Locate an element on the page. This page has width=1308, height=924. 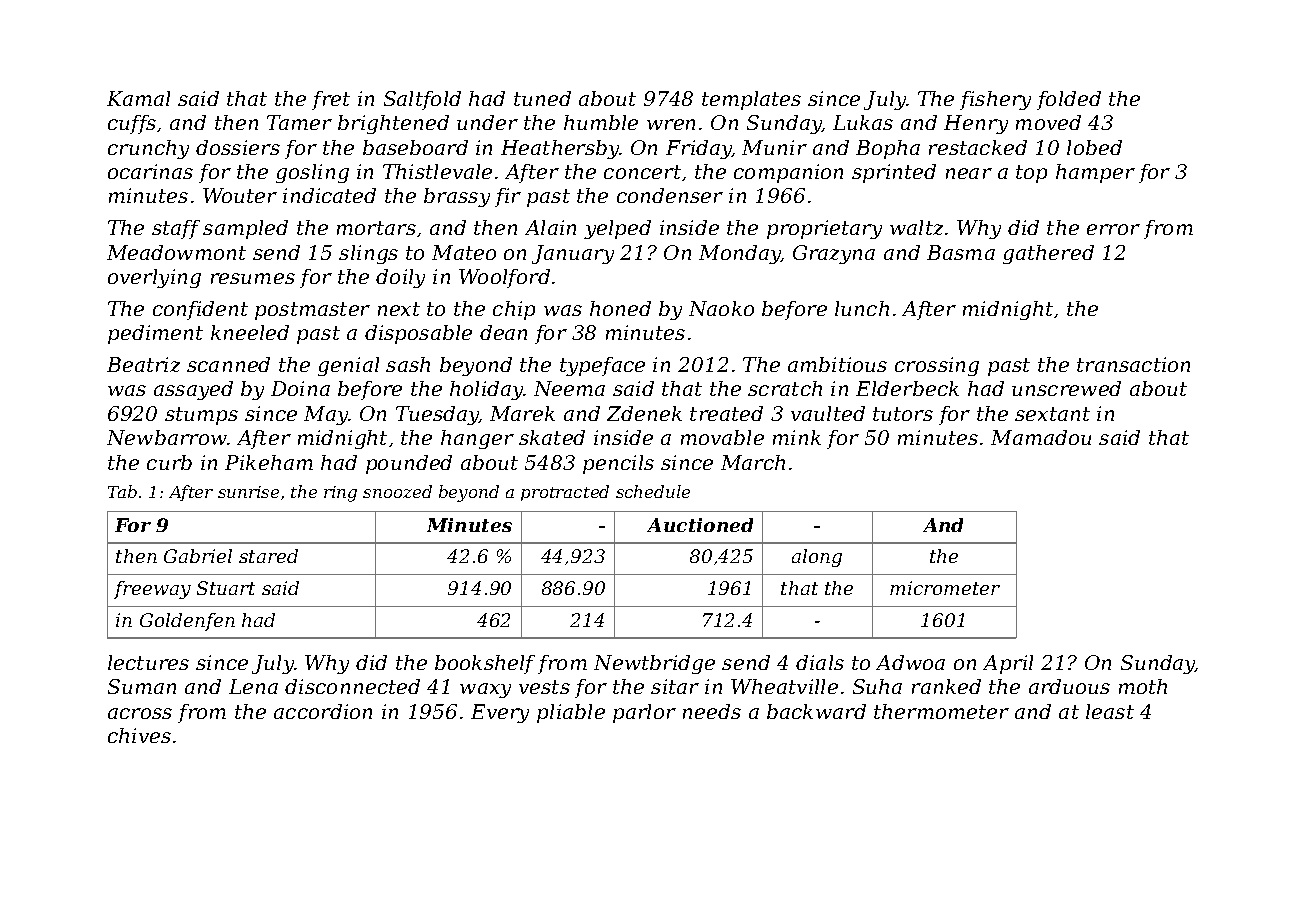
stared is located at coordinates (268, 556).
